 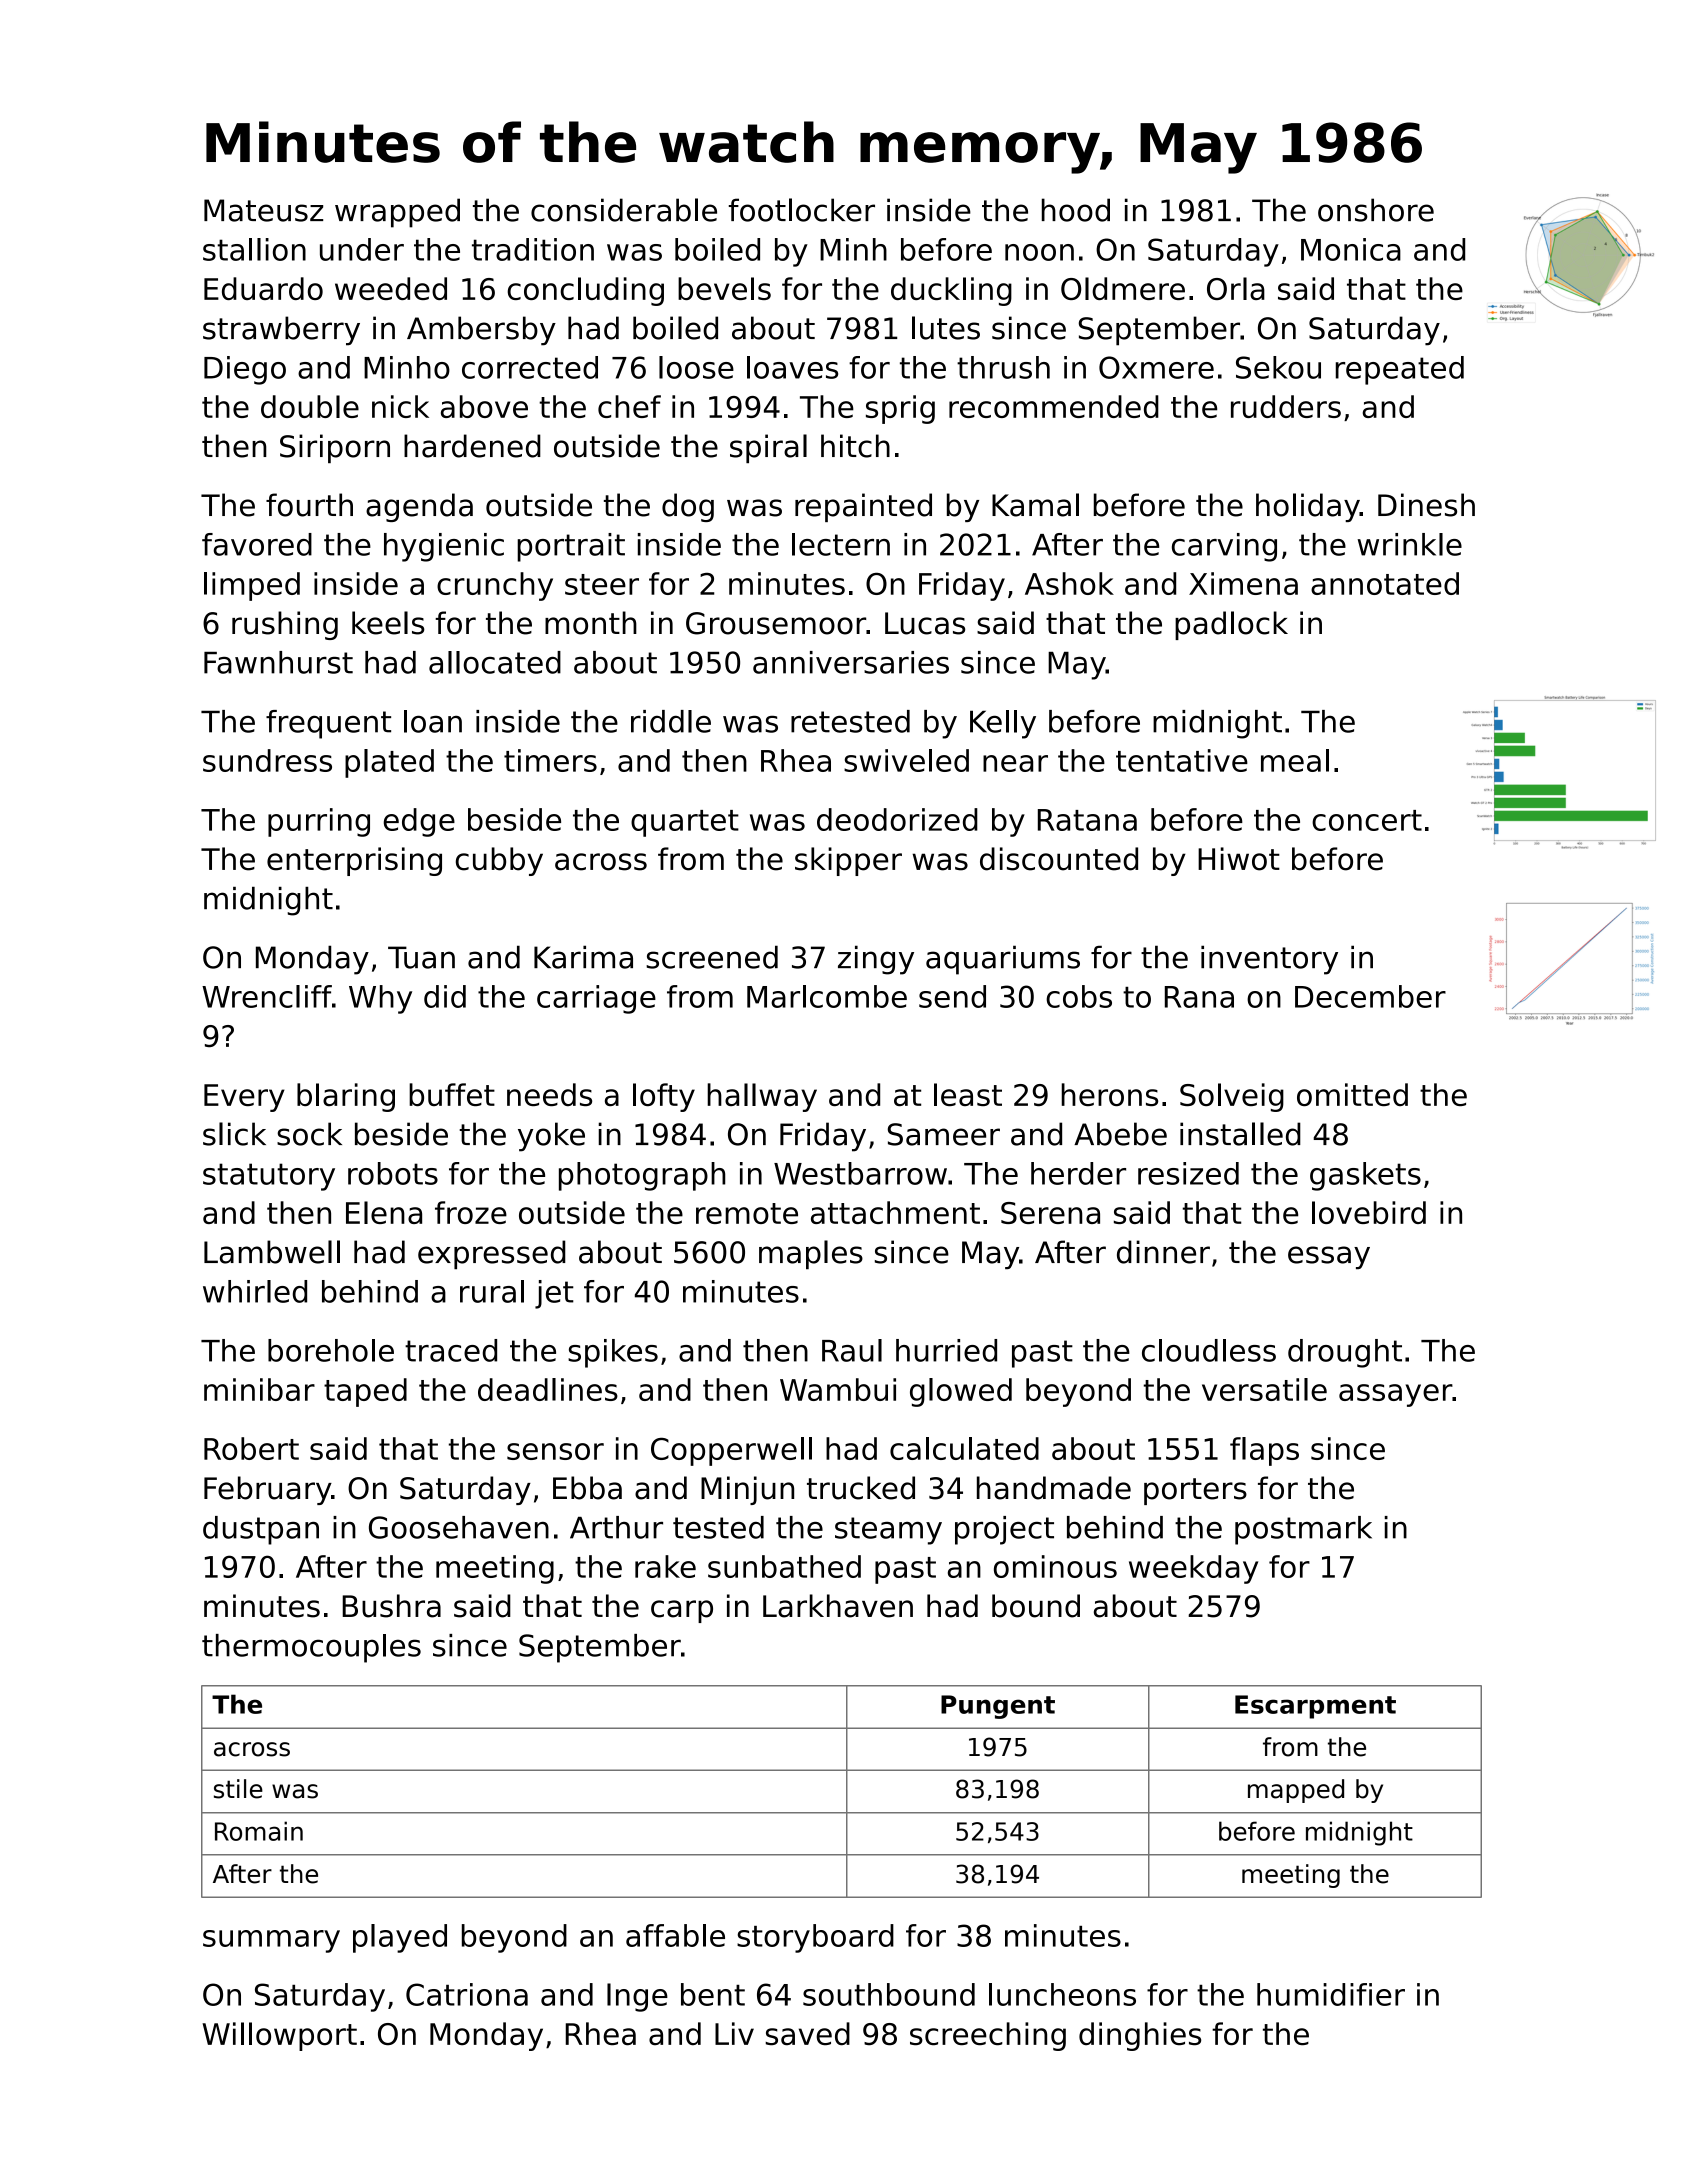 I want to click on hallway, so click(x=762, y=1097).
